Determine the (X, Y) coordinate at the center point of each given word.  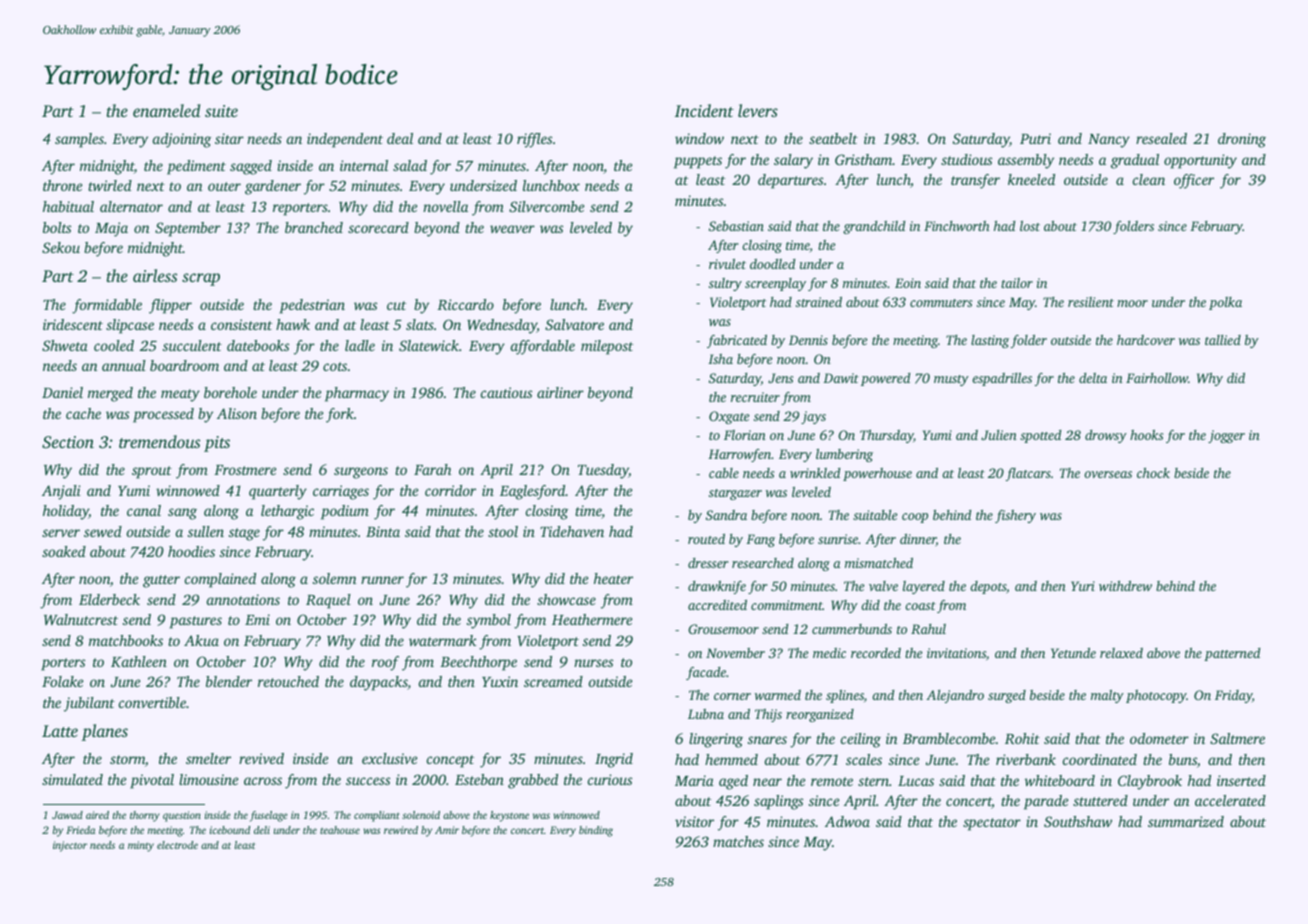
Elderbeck (109, 599)
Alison (237, 413)
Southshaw (1078, 821)
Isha (720, 359)
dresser (708, 563)
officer (1194, 181)
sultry (725, 284)
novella (445, 206)
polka (1225, 303)
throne (62, 185)
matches (738, 841)
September (188, 229)
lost (1030, 226)
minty (141, 846)
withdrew (1125, 586)
